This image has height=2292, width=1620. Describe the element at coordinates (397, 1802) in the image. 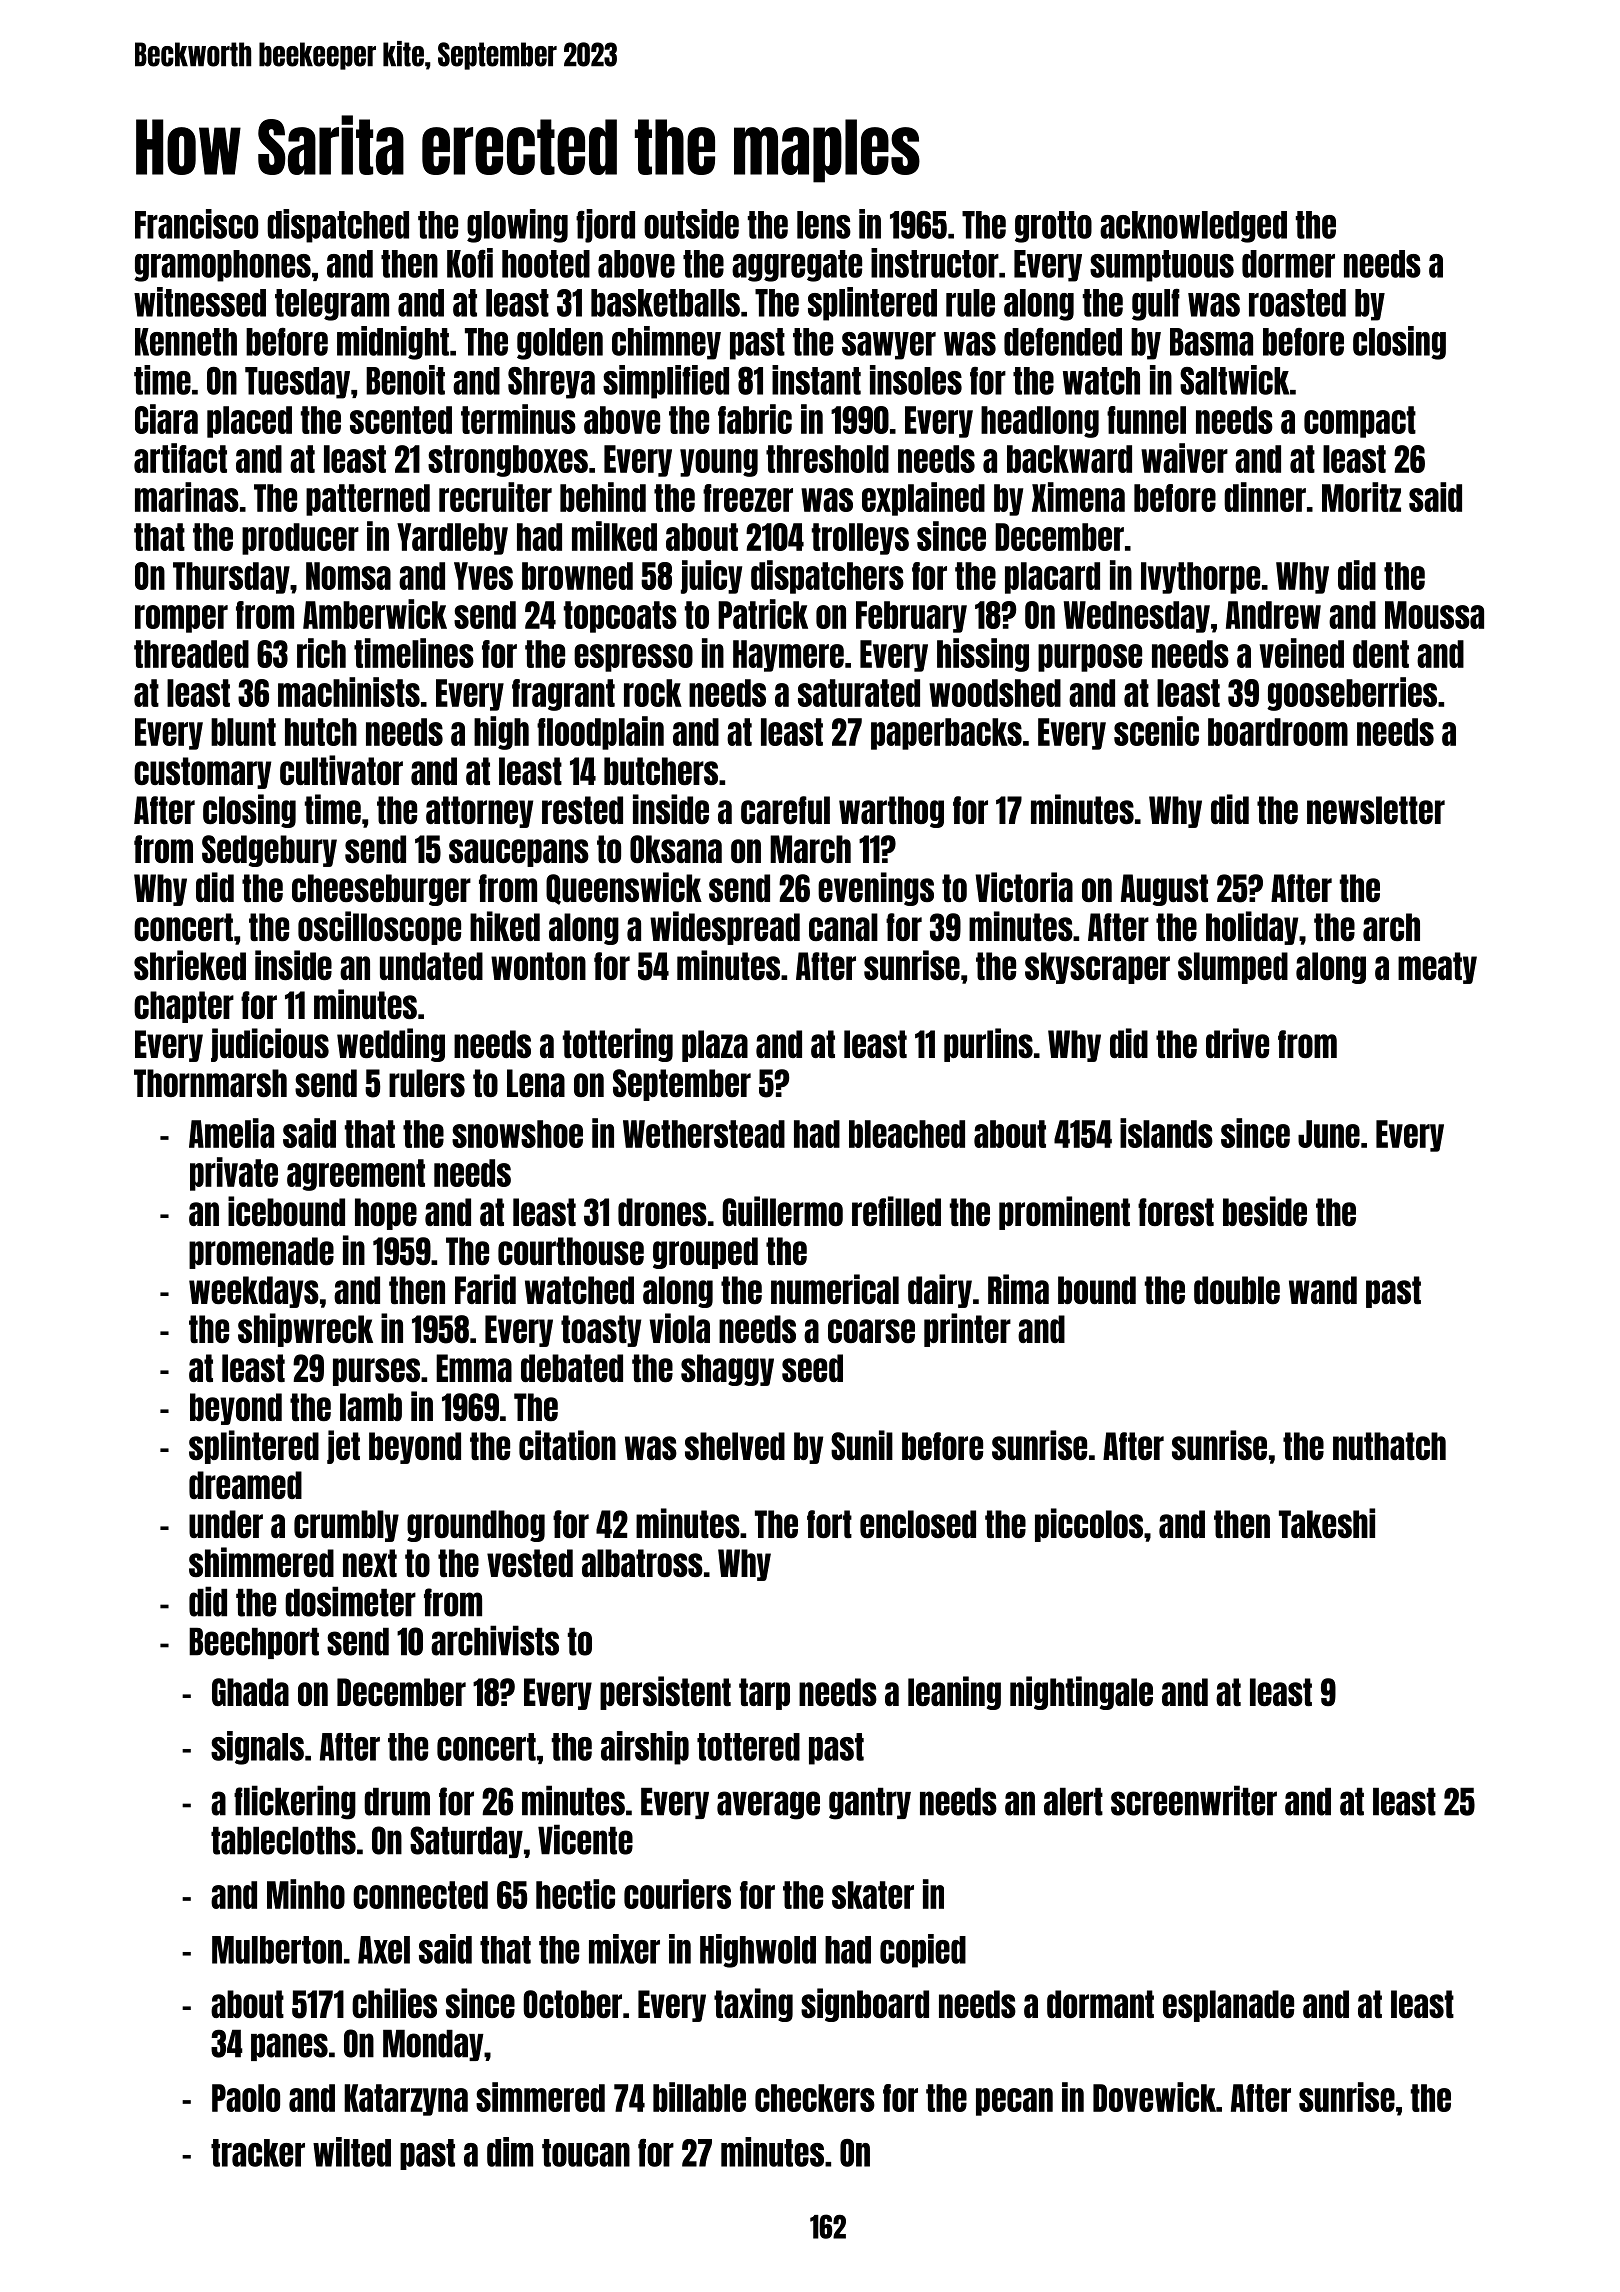

I see `drum` at that location.
